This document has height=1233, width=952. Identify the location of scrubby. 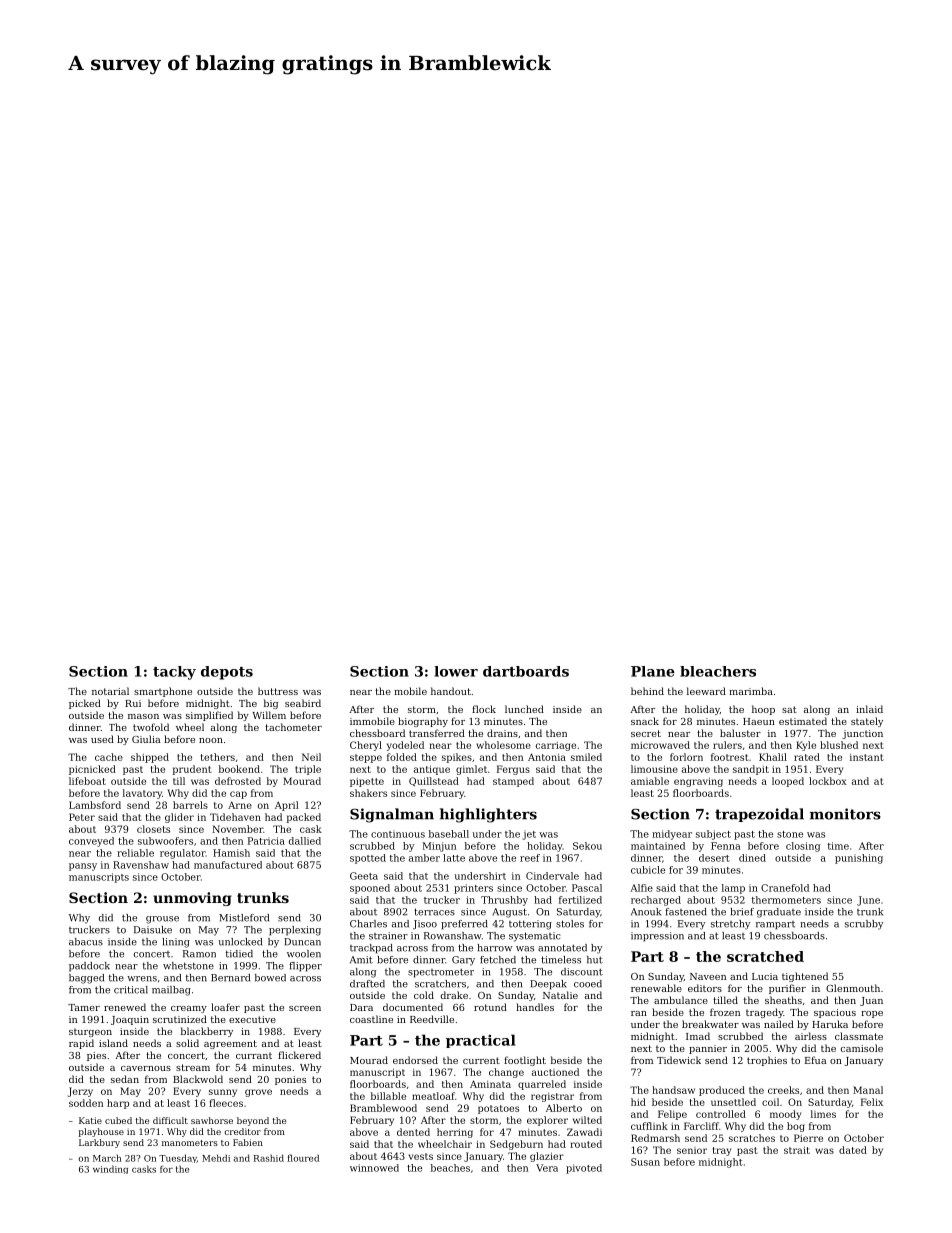
(864, 925).
